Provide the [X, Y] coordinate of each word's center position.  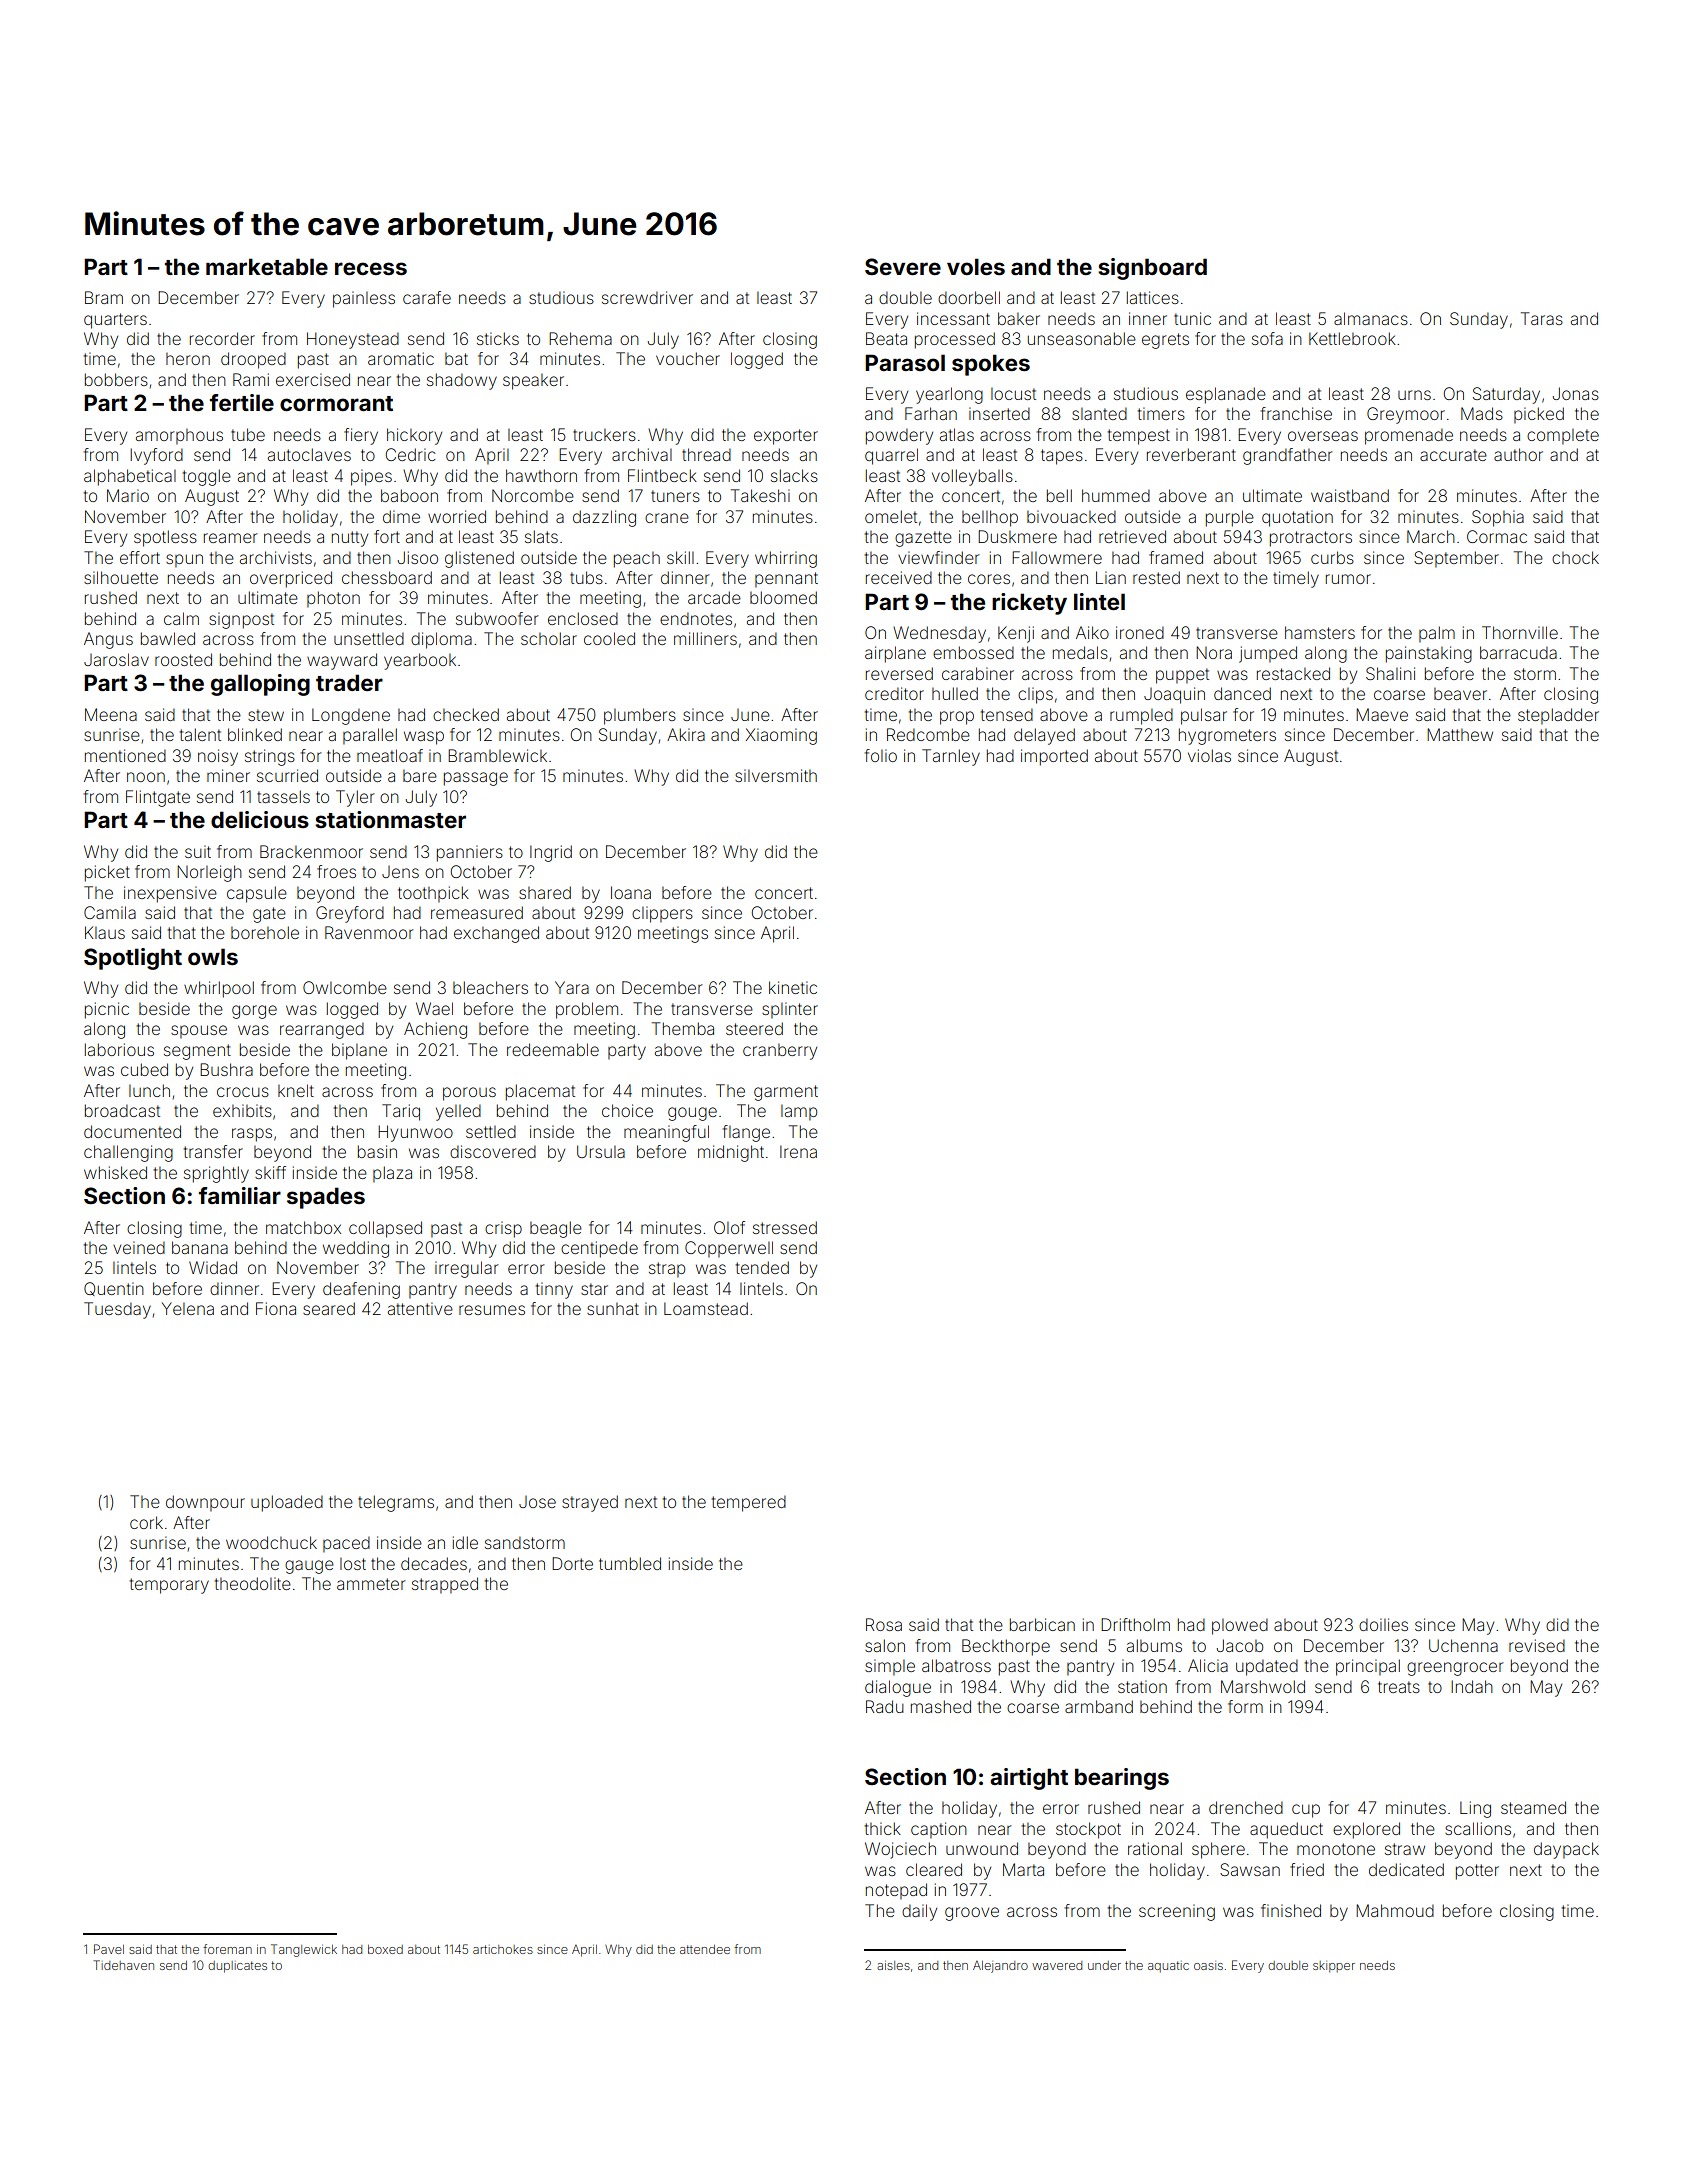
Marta [1023, 1869]
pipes [371, 477]
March [1431, 536]
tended [762, 1267]
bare [420, 776]
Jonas [1576, 393]
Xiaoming [781, 736]
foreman [227, 1949]
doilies [1383, 1624]
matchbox [303, 1227]
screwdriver [647, 297]
